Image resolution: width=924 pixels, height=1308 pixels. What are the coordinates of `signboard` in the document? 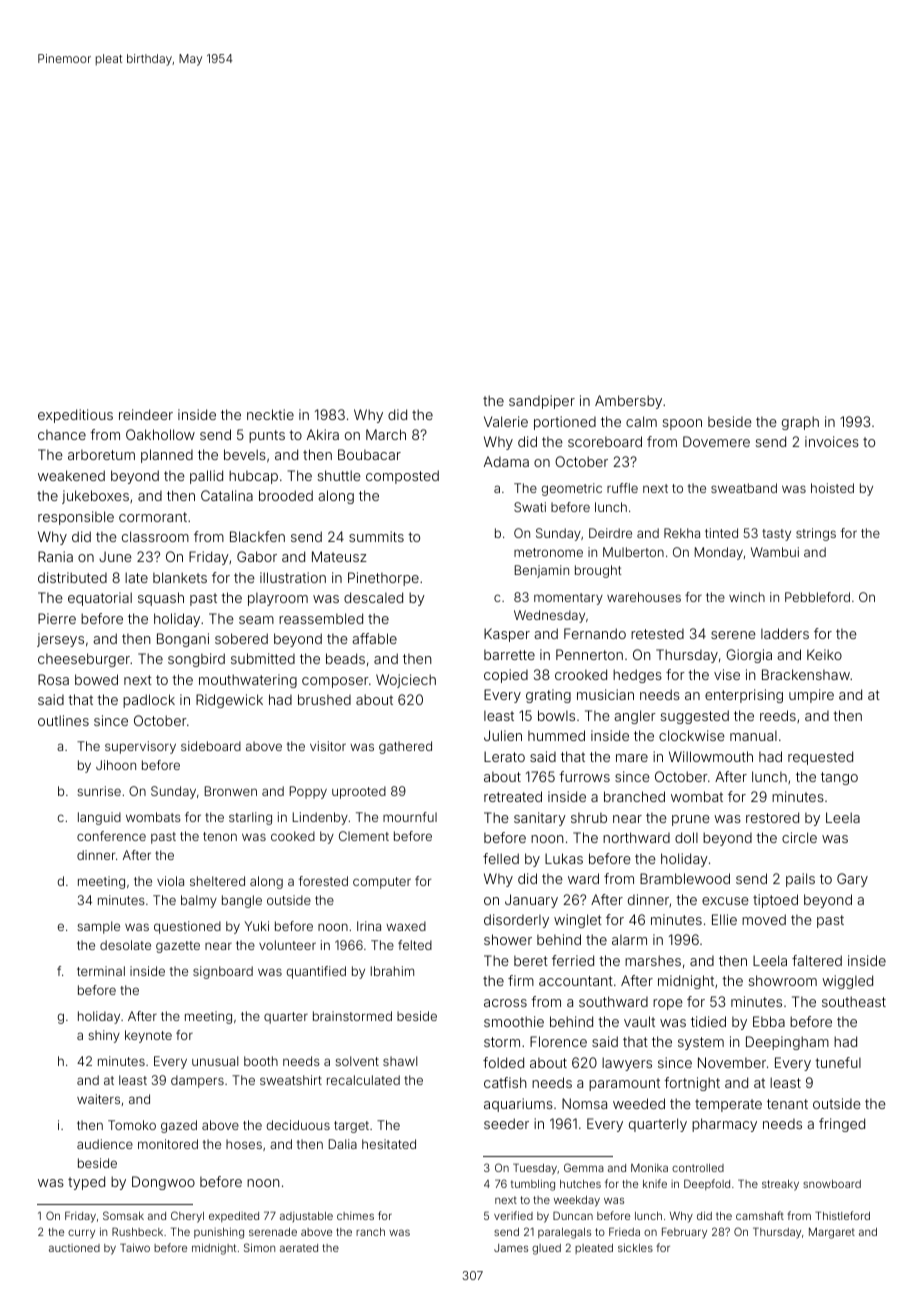 It's located at (223, 972).
